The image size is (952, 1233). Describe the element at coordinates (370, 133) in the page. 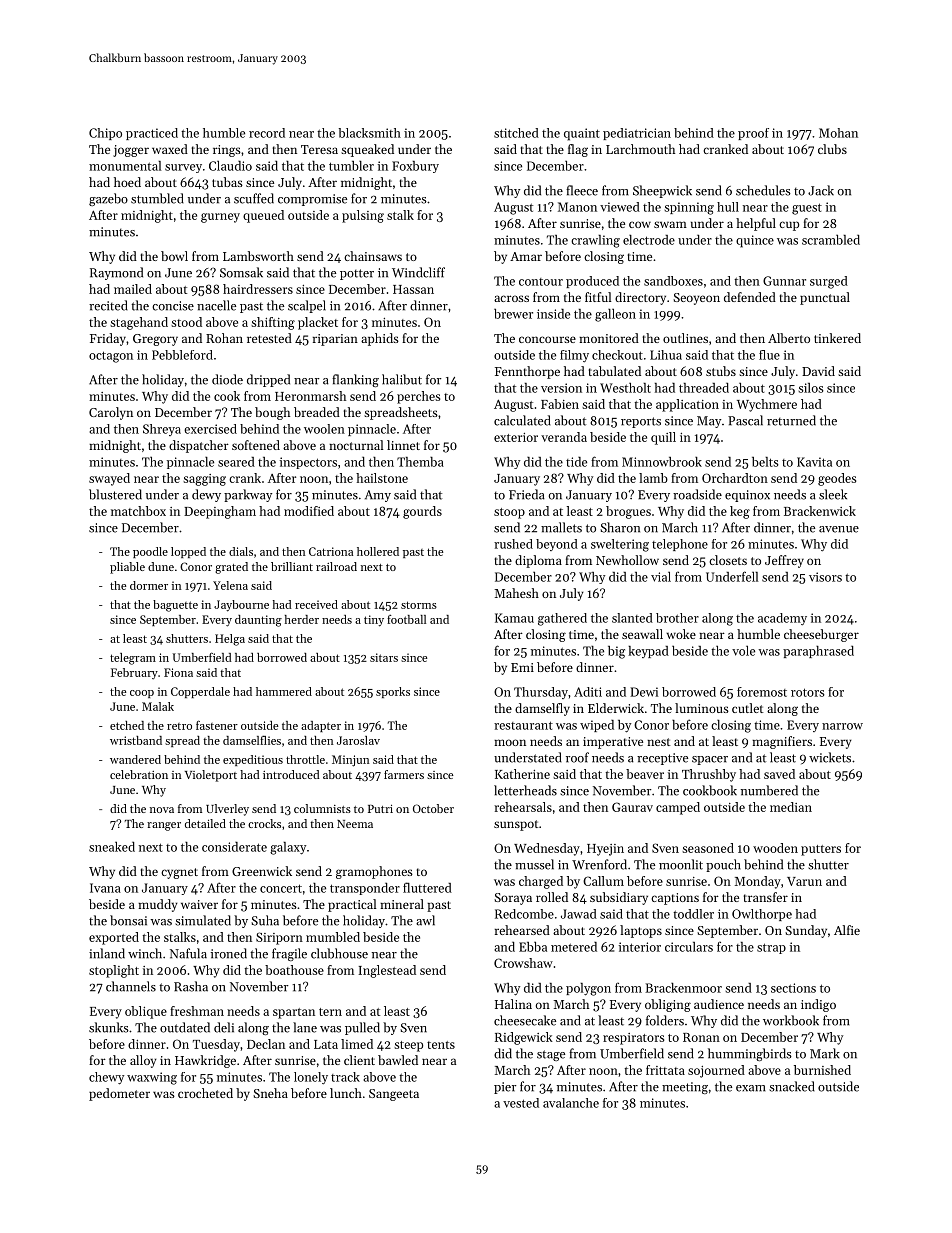

I see `blacksmith` at that location.
